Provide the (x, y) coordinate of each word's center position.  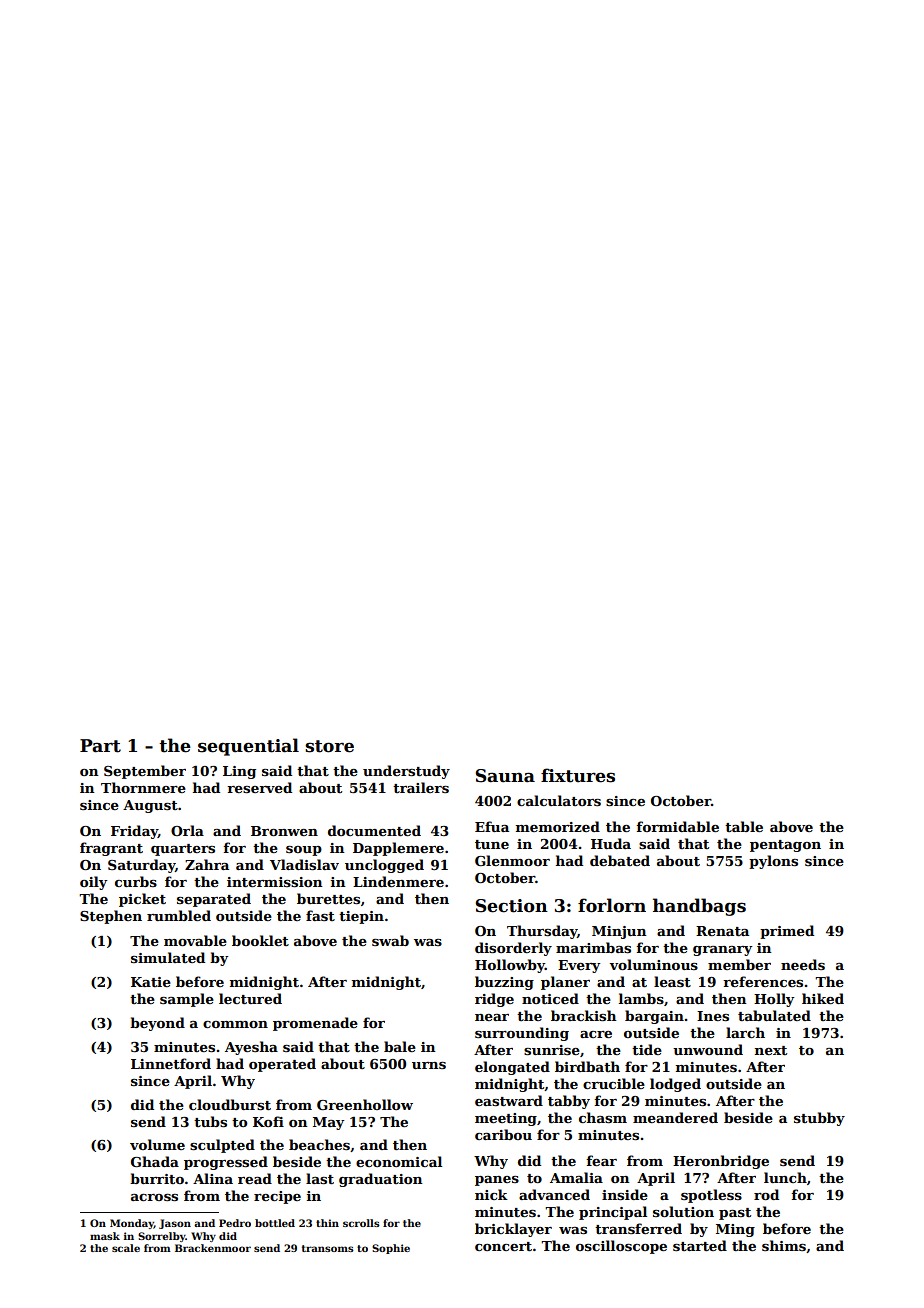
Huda (611, 843)
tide (647, 1049)
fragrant (111, 849)
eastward (509, 1100)
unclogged (384, 866)
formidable (677, 826)
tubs (210, 1121)
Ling (239, 772)
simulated (168, 957)
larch (745, 1032)
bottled (275, 1223)
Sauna (505, 776)
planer (565, 983)
